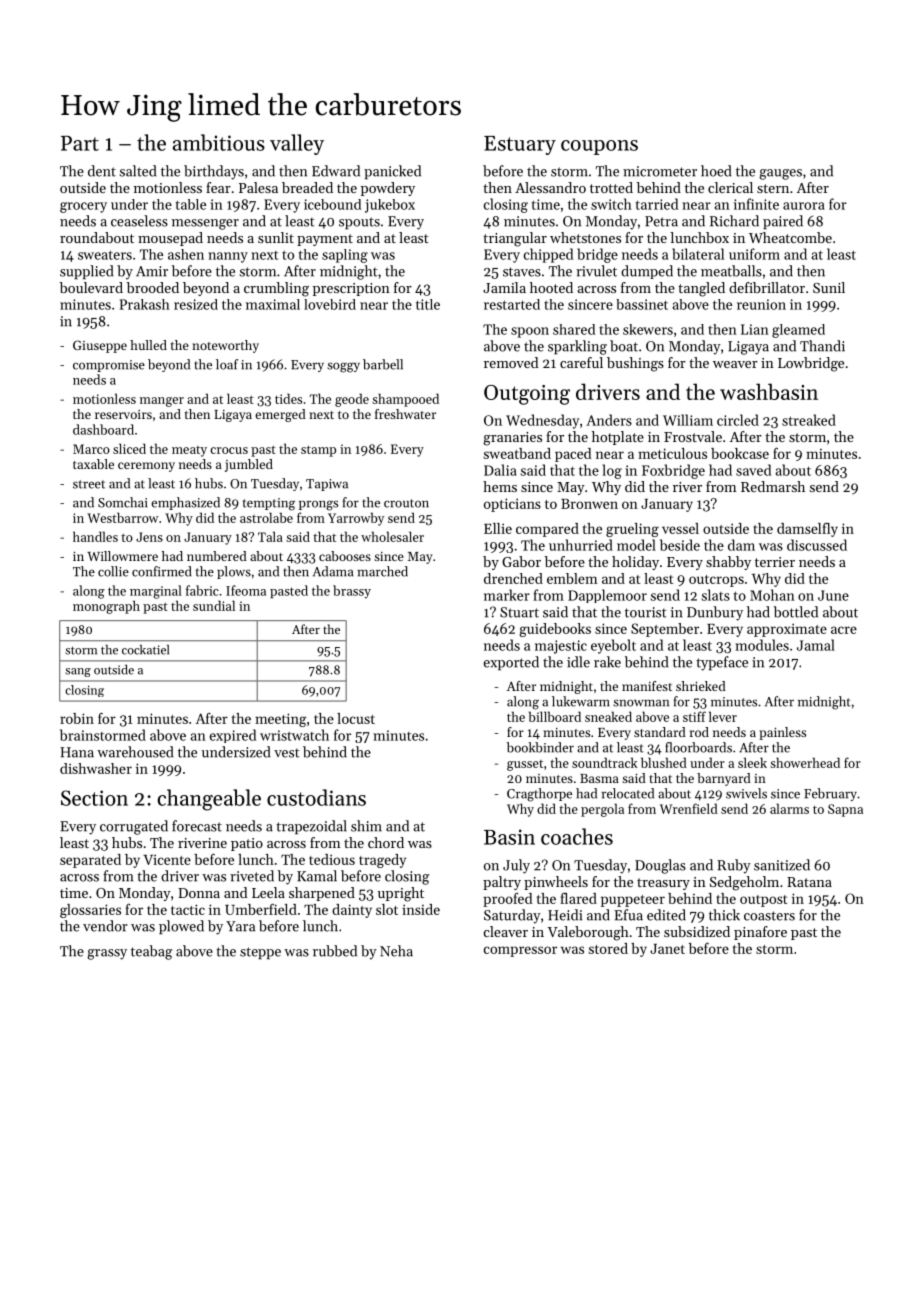 The width and height of the page is (924, 1308). I want to click on coupons, so click(599, 147).
